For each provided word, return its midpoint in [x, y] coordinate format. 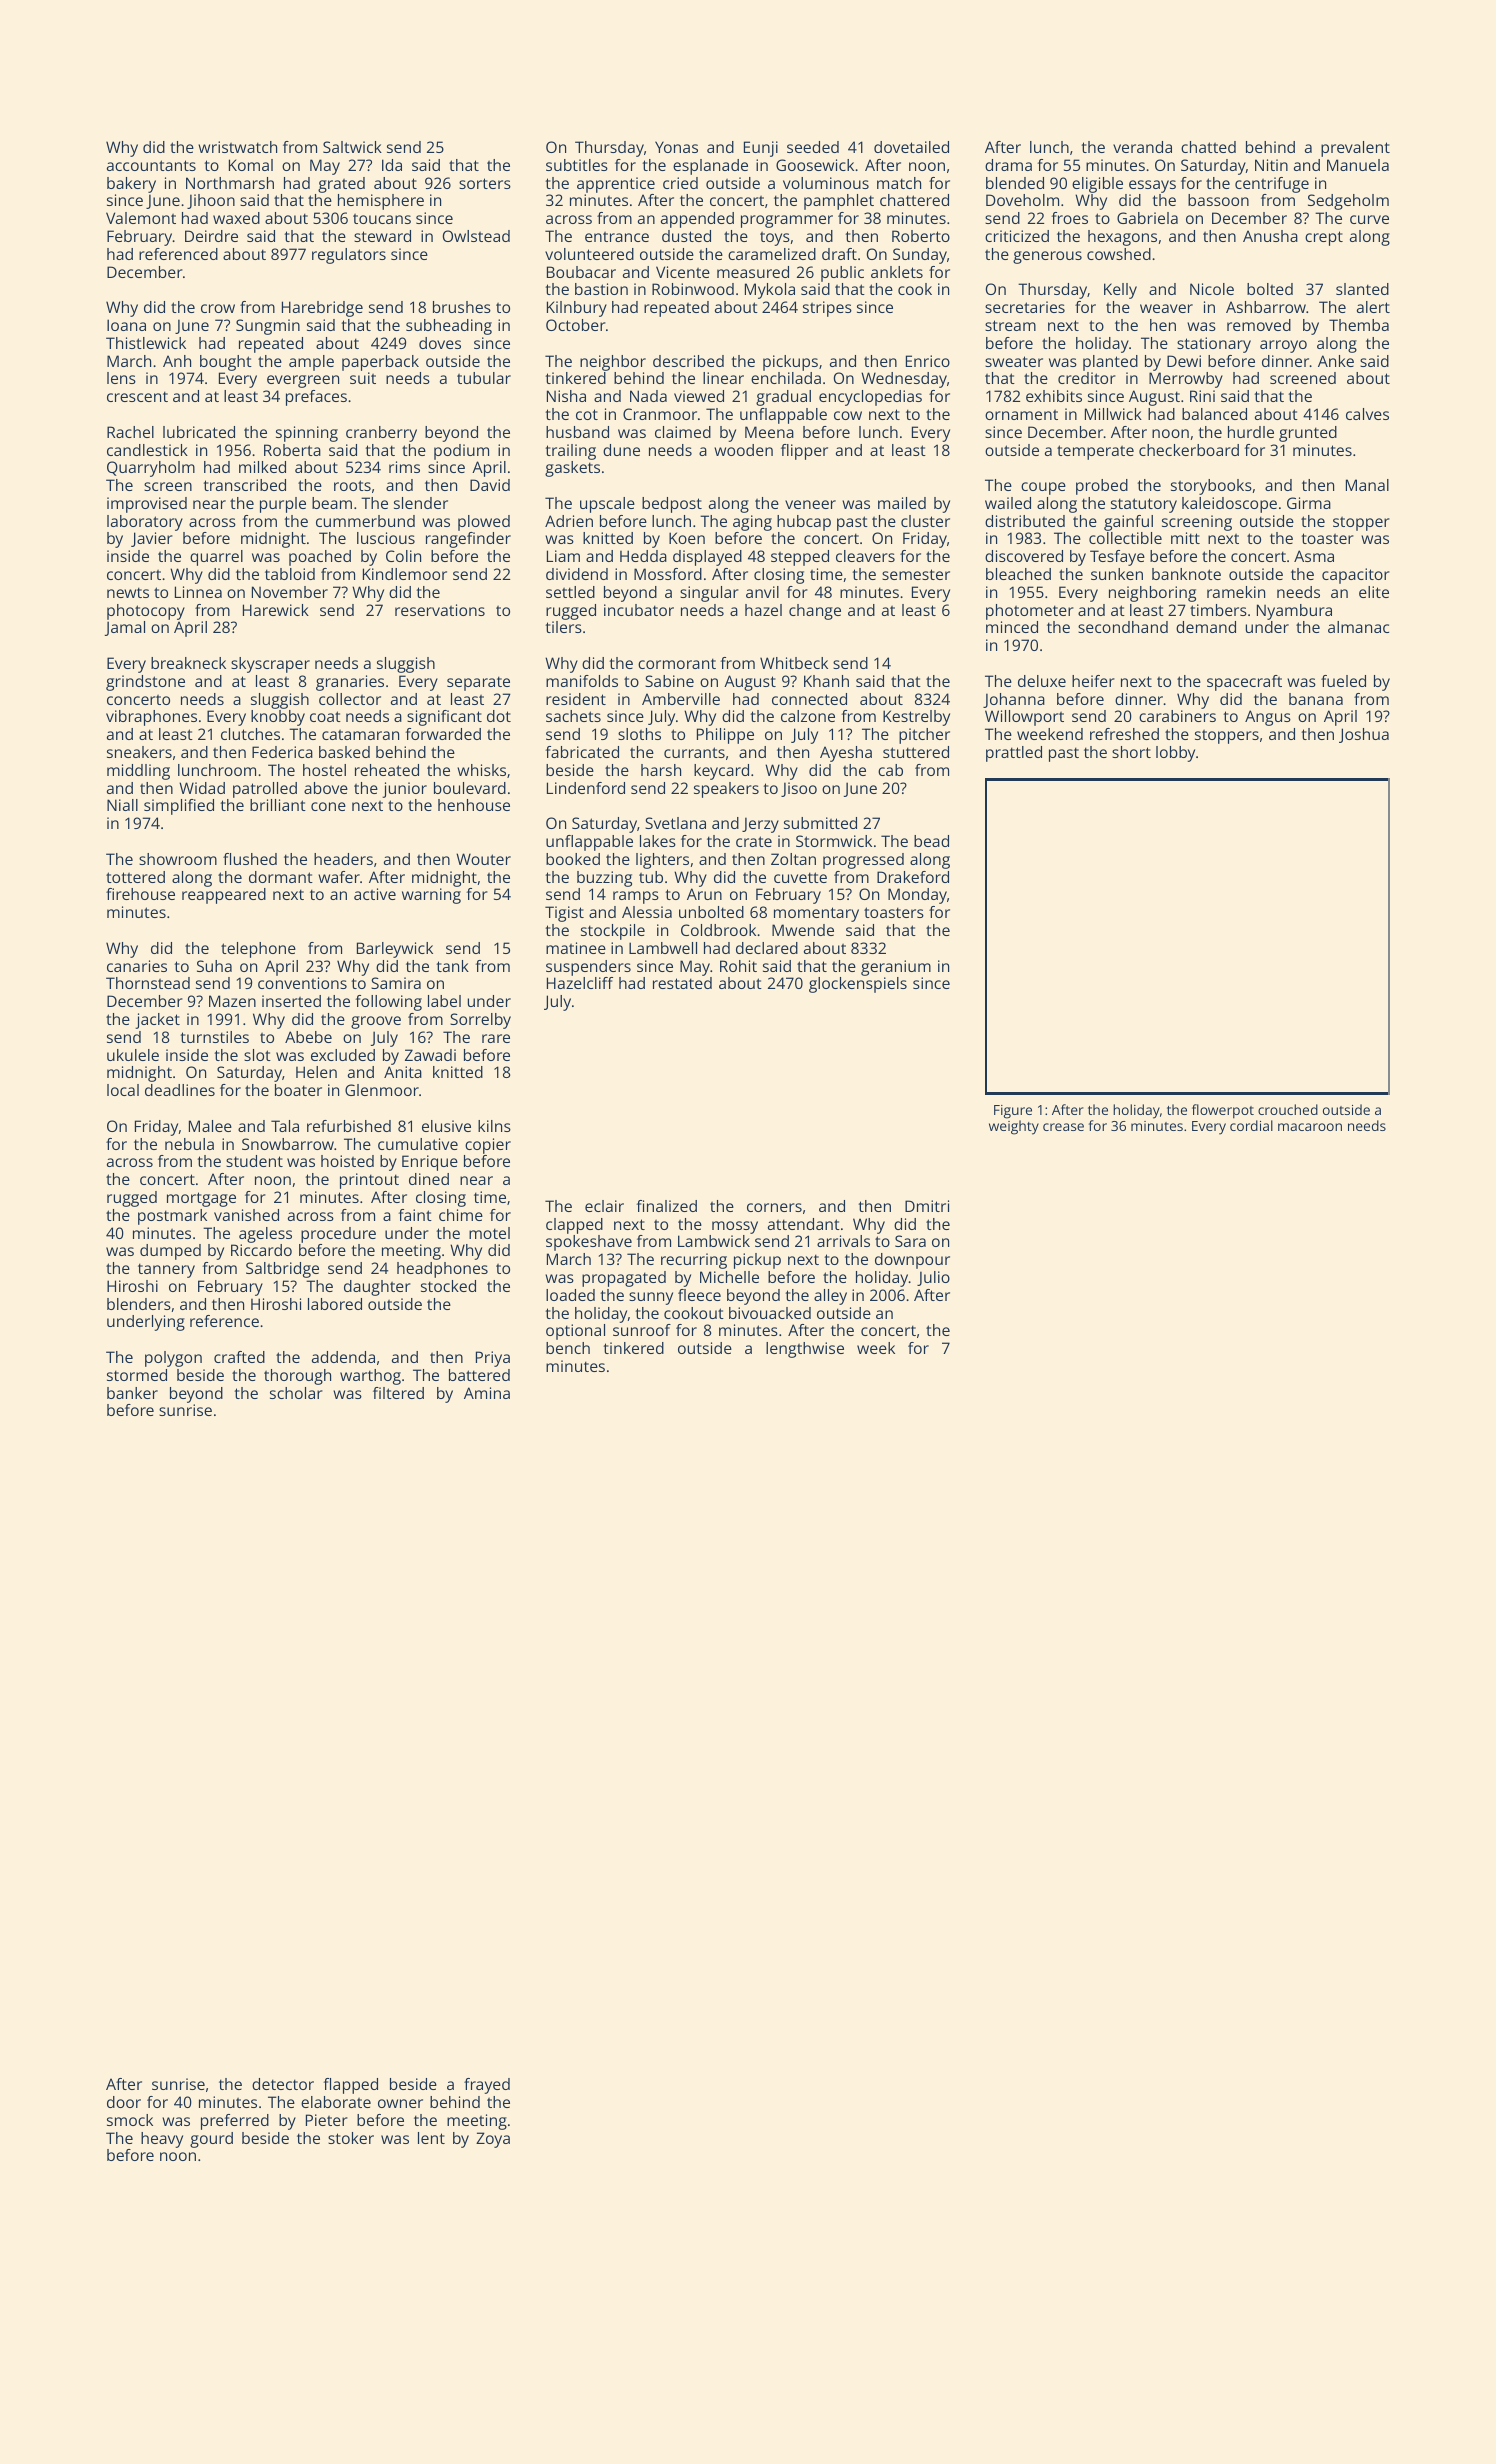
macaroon [1310, 1127]
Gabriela [1147, 218]
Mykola [770, 291]
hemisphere [381, 202]
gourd [211, 2140]
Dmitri [927, 1206]
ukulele [133, 1055]
